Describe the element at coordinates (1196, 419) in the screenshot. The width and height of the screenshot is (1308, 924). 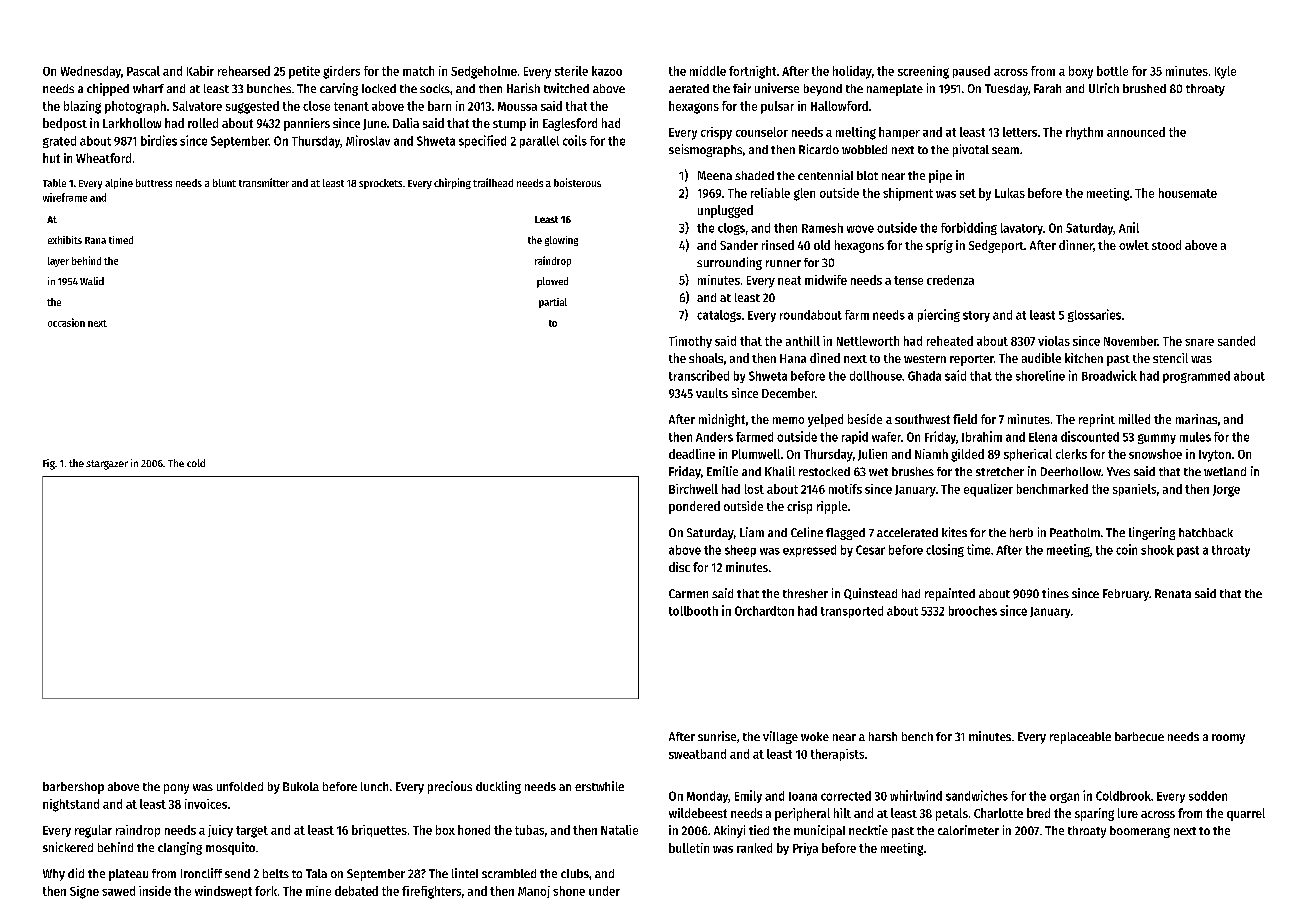
I see `marinas` at that location.
